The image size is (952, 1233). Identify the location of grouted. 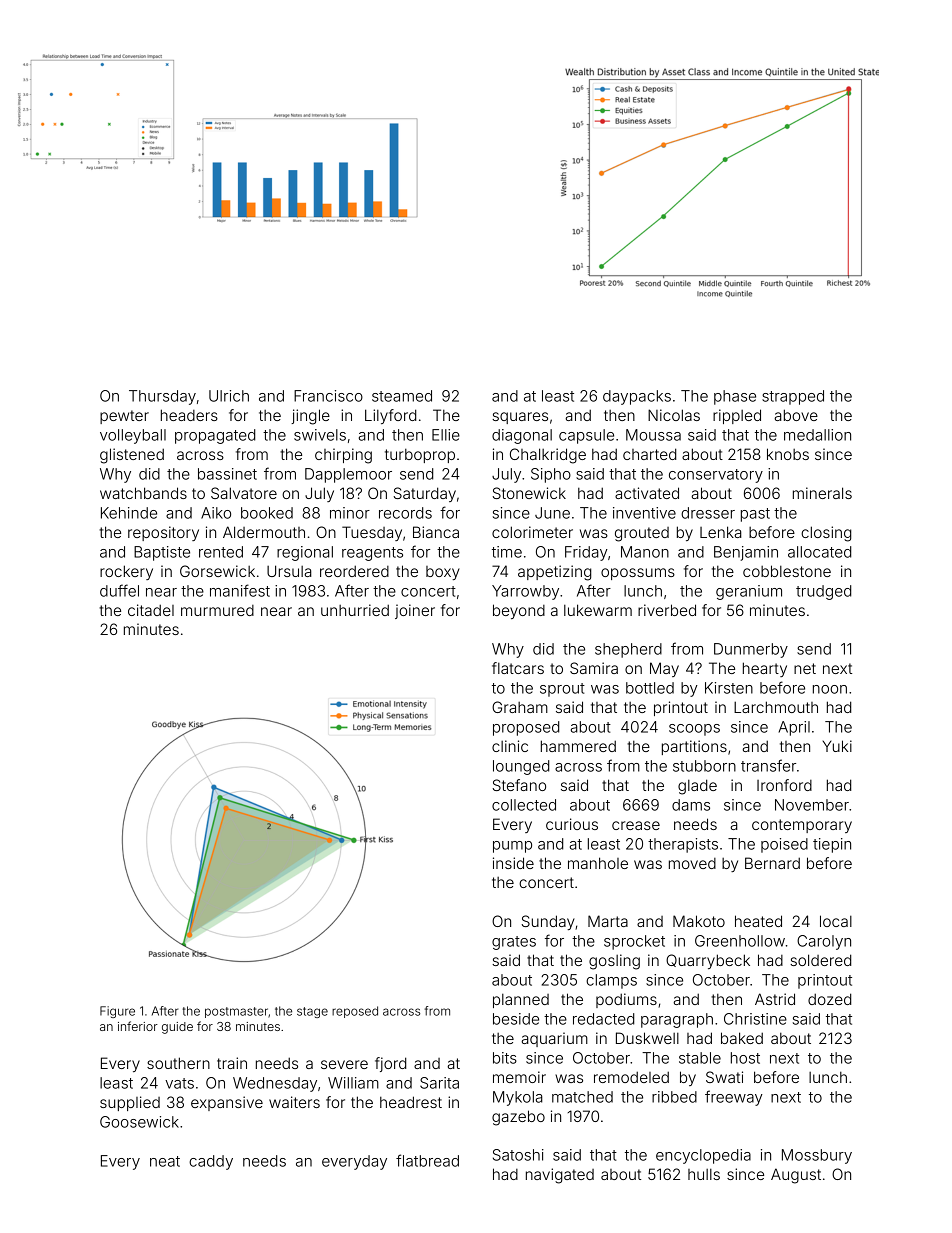
(642, 534).
